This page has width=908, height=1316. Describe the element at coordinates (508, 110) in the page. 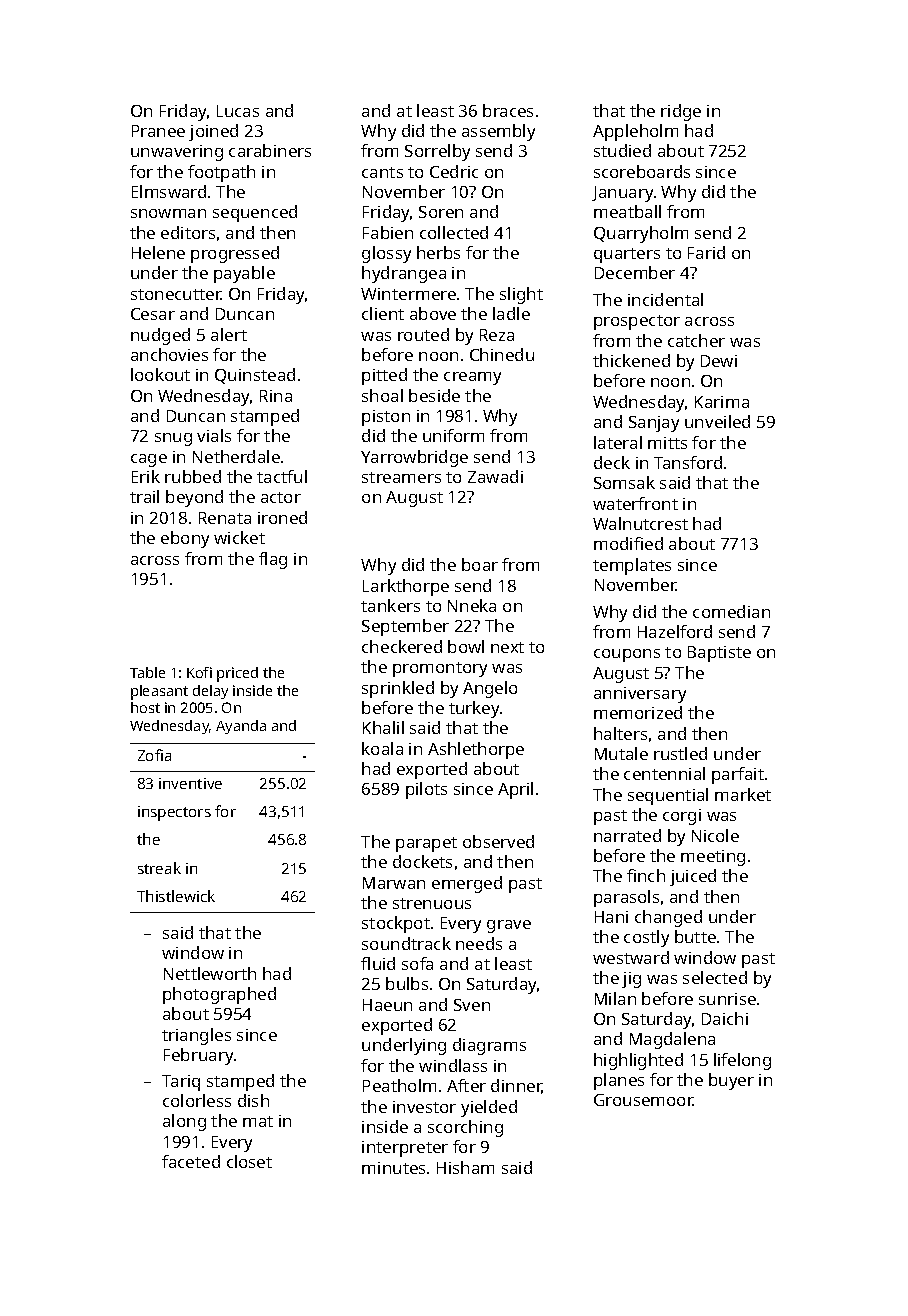

I see `braces` at that location.
